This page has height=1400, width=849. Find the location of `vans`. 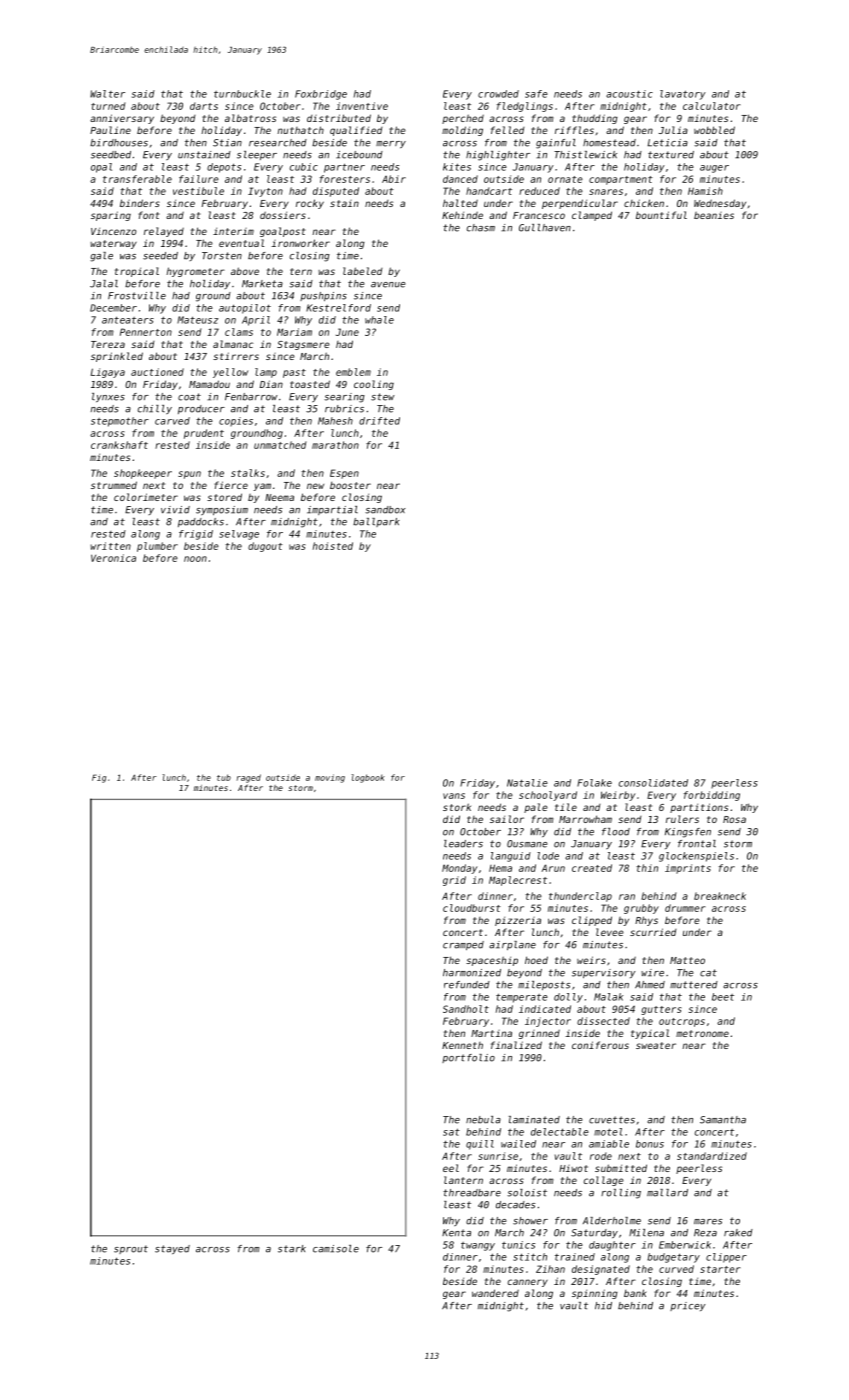

vans is located at coordinates (454, 796).
